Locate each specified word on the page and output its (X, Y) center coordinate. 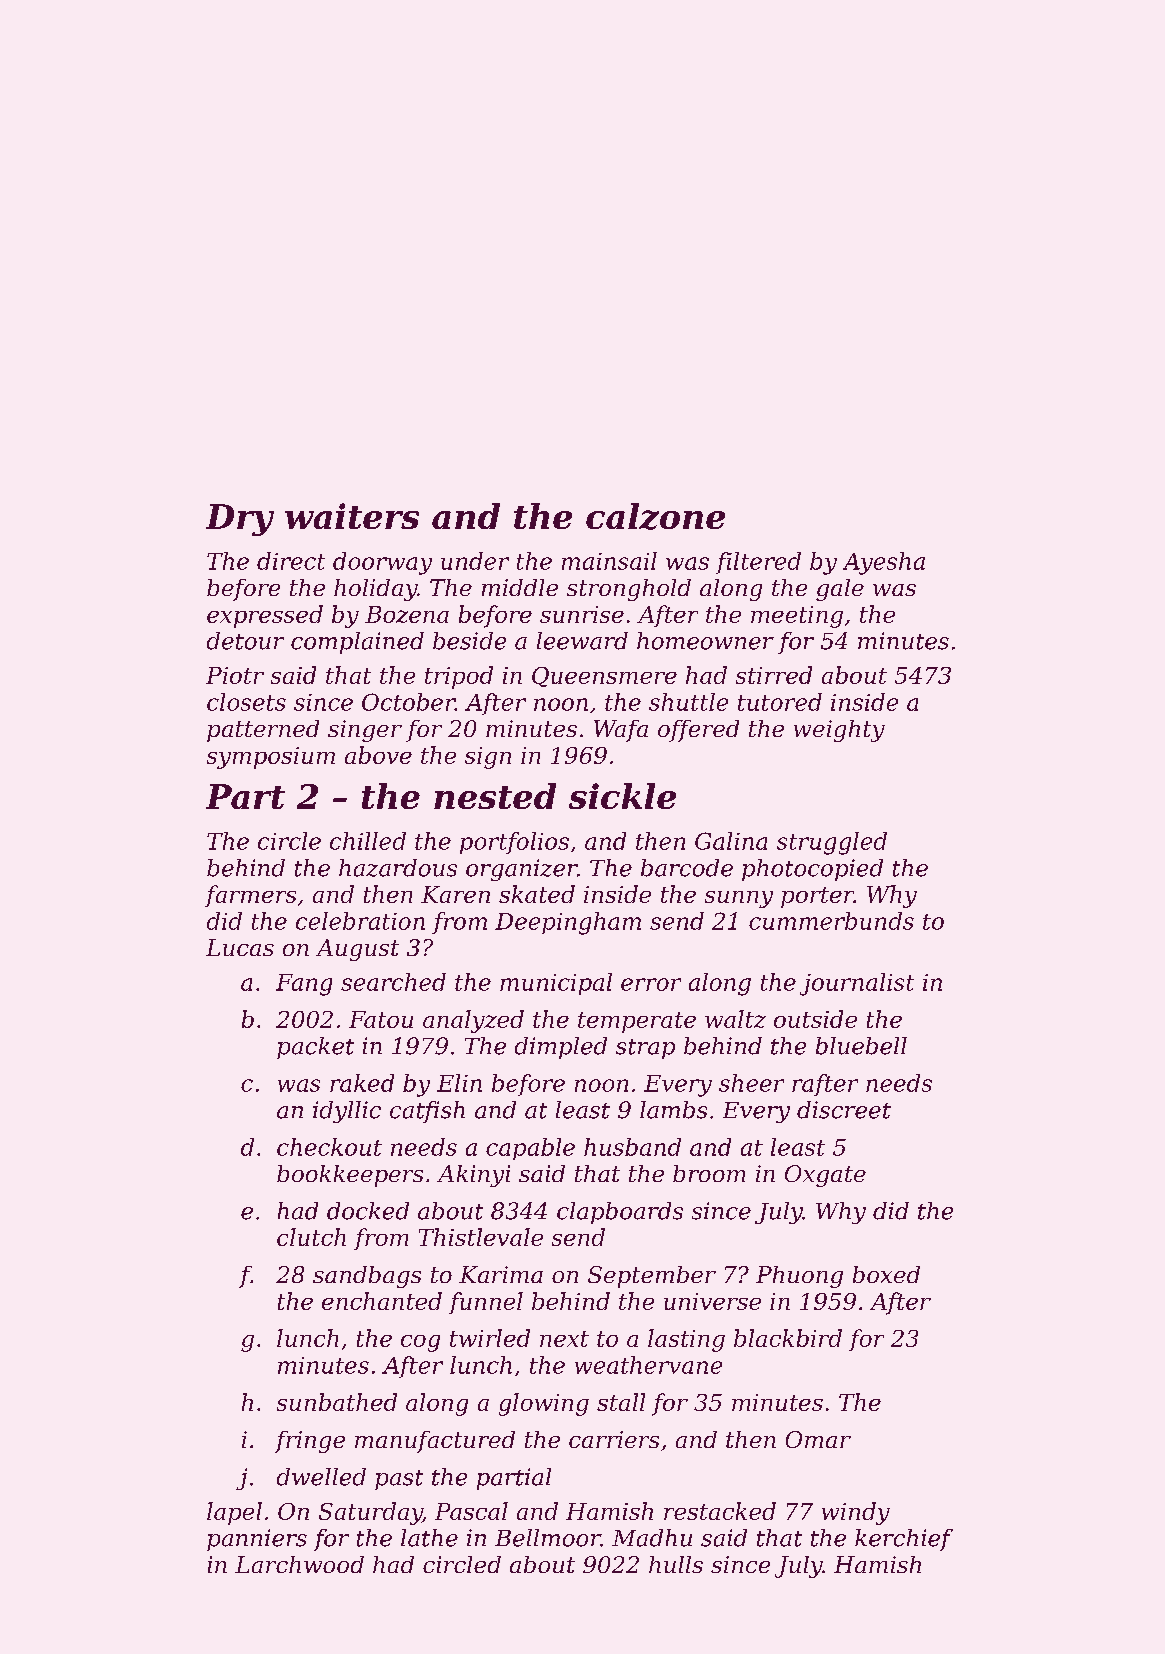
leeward (582, 641)
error (651, 984)
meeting (797, 617)
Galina (731, 841)
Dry (240, 520)
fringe (310, 1442)
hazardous (398, 868)
